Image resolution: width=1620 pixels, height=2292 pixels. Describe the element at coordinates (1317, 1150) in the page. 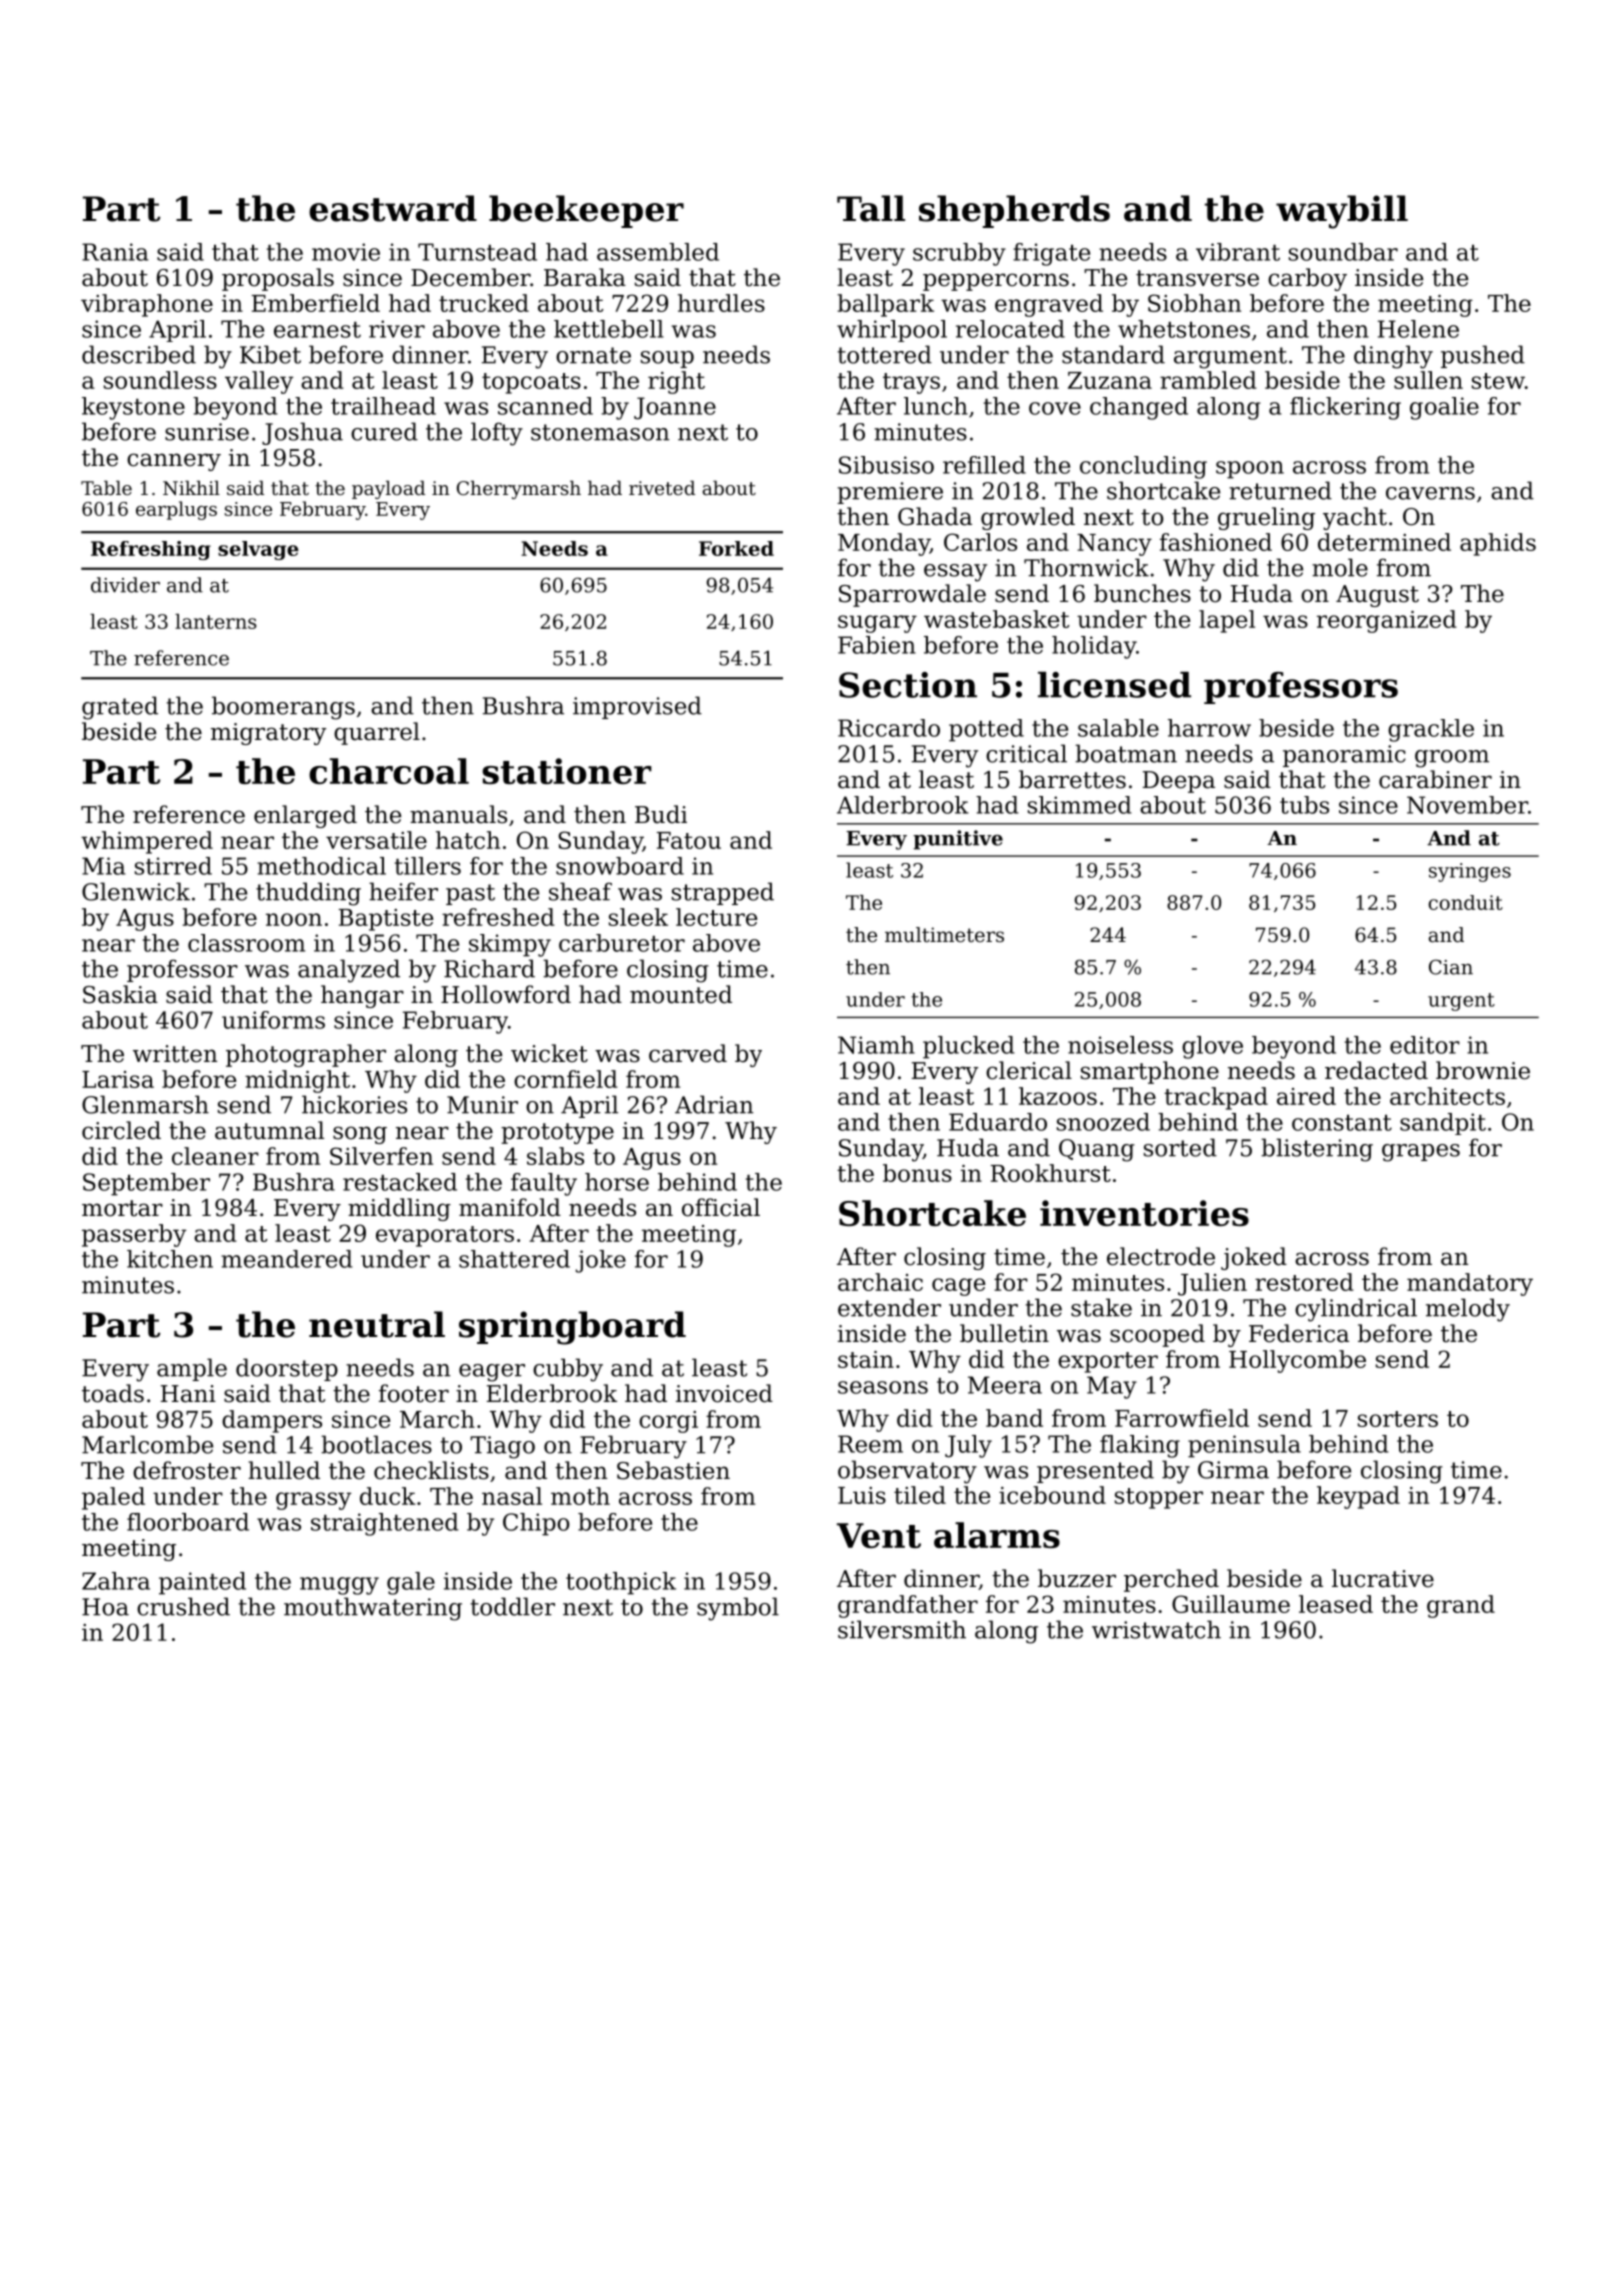

I see `blistering` at that location.
